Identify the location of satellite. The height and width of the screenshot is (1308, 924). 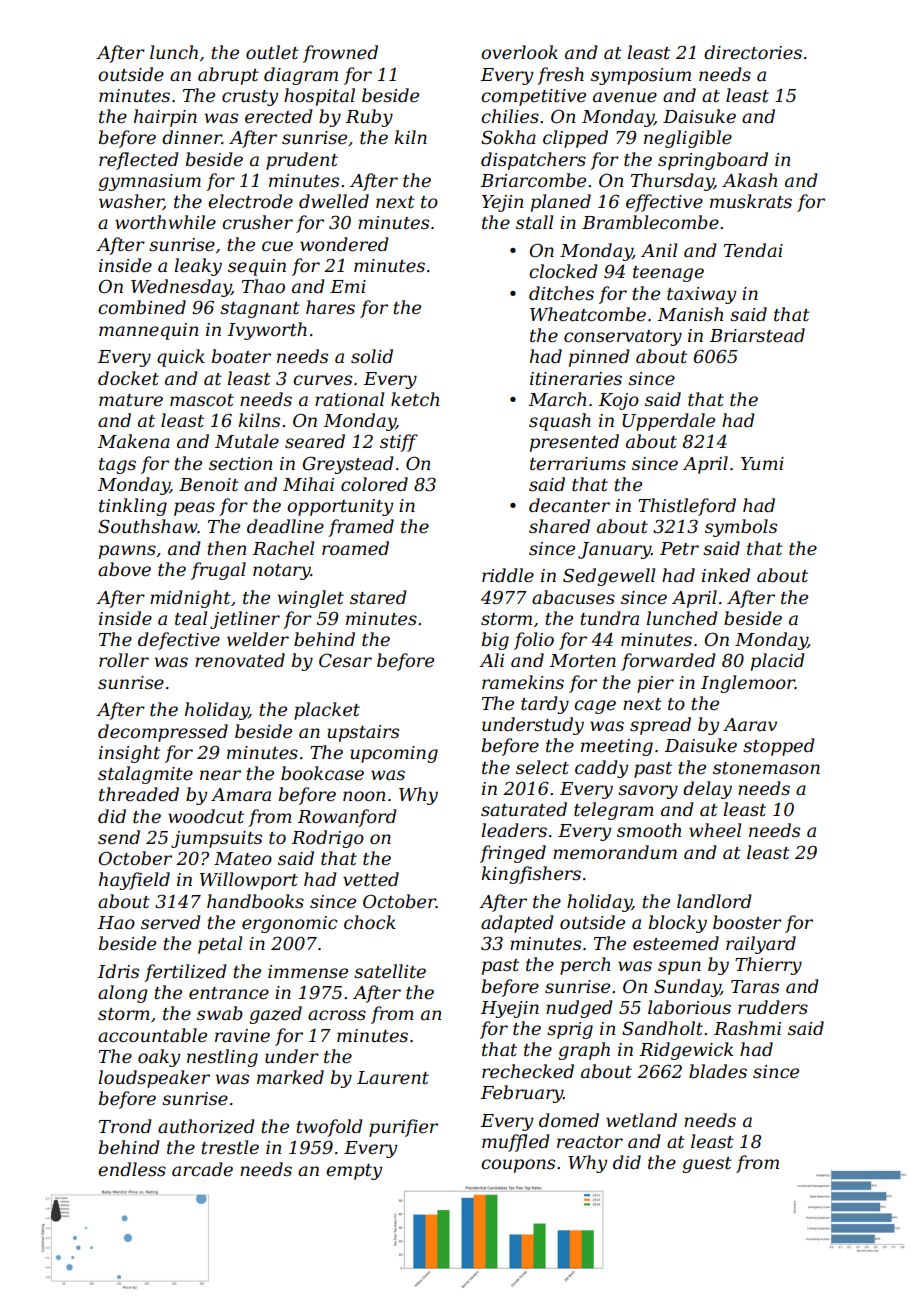
(390, 971).
